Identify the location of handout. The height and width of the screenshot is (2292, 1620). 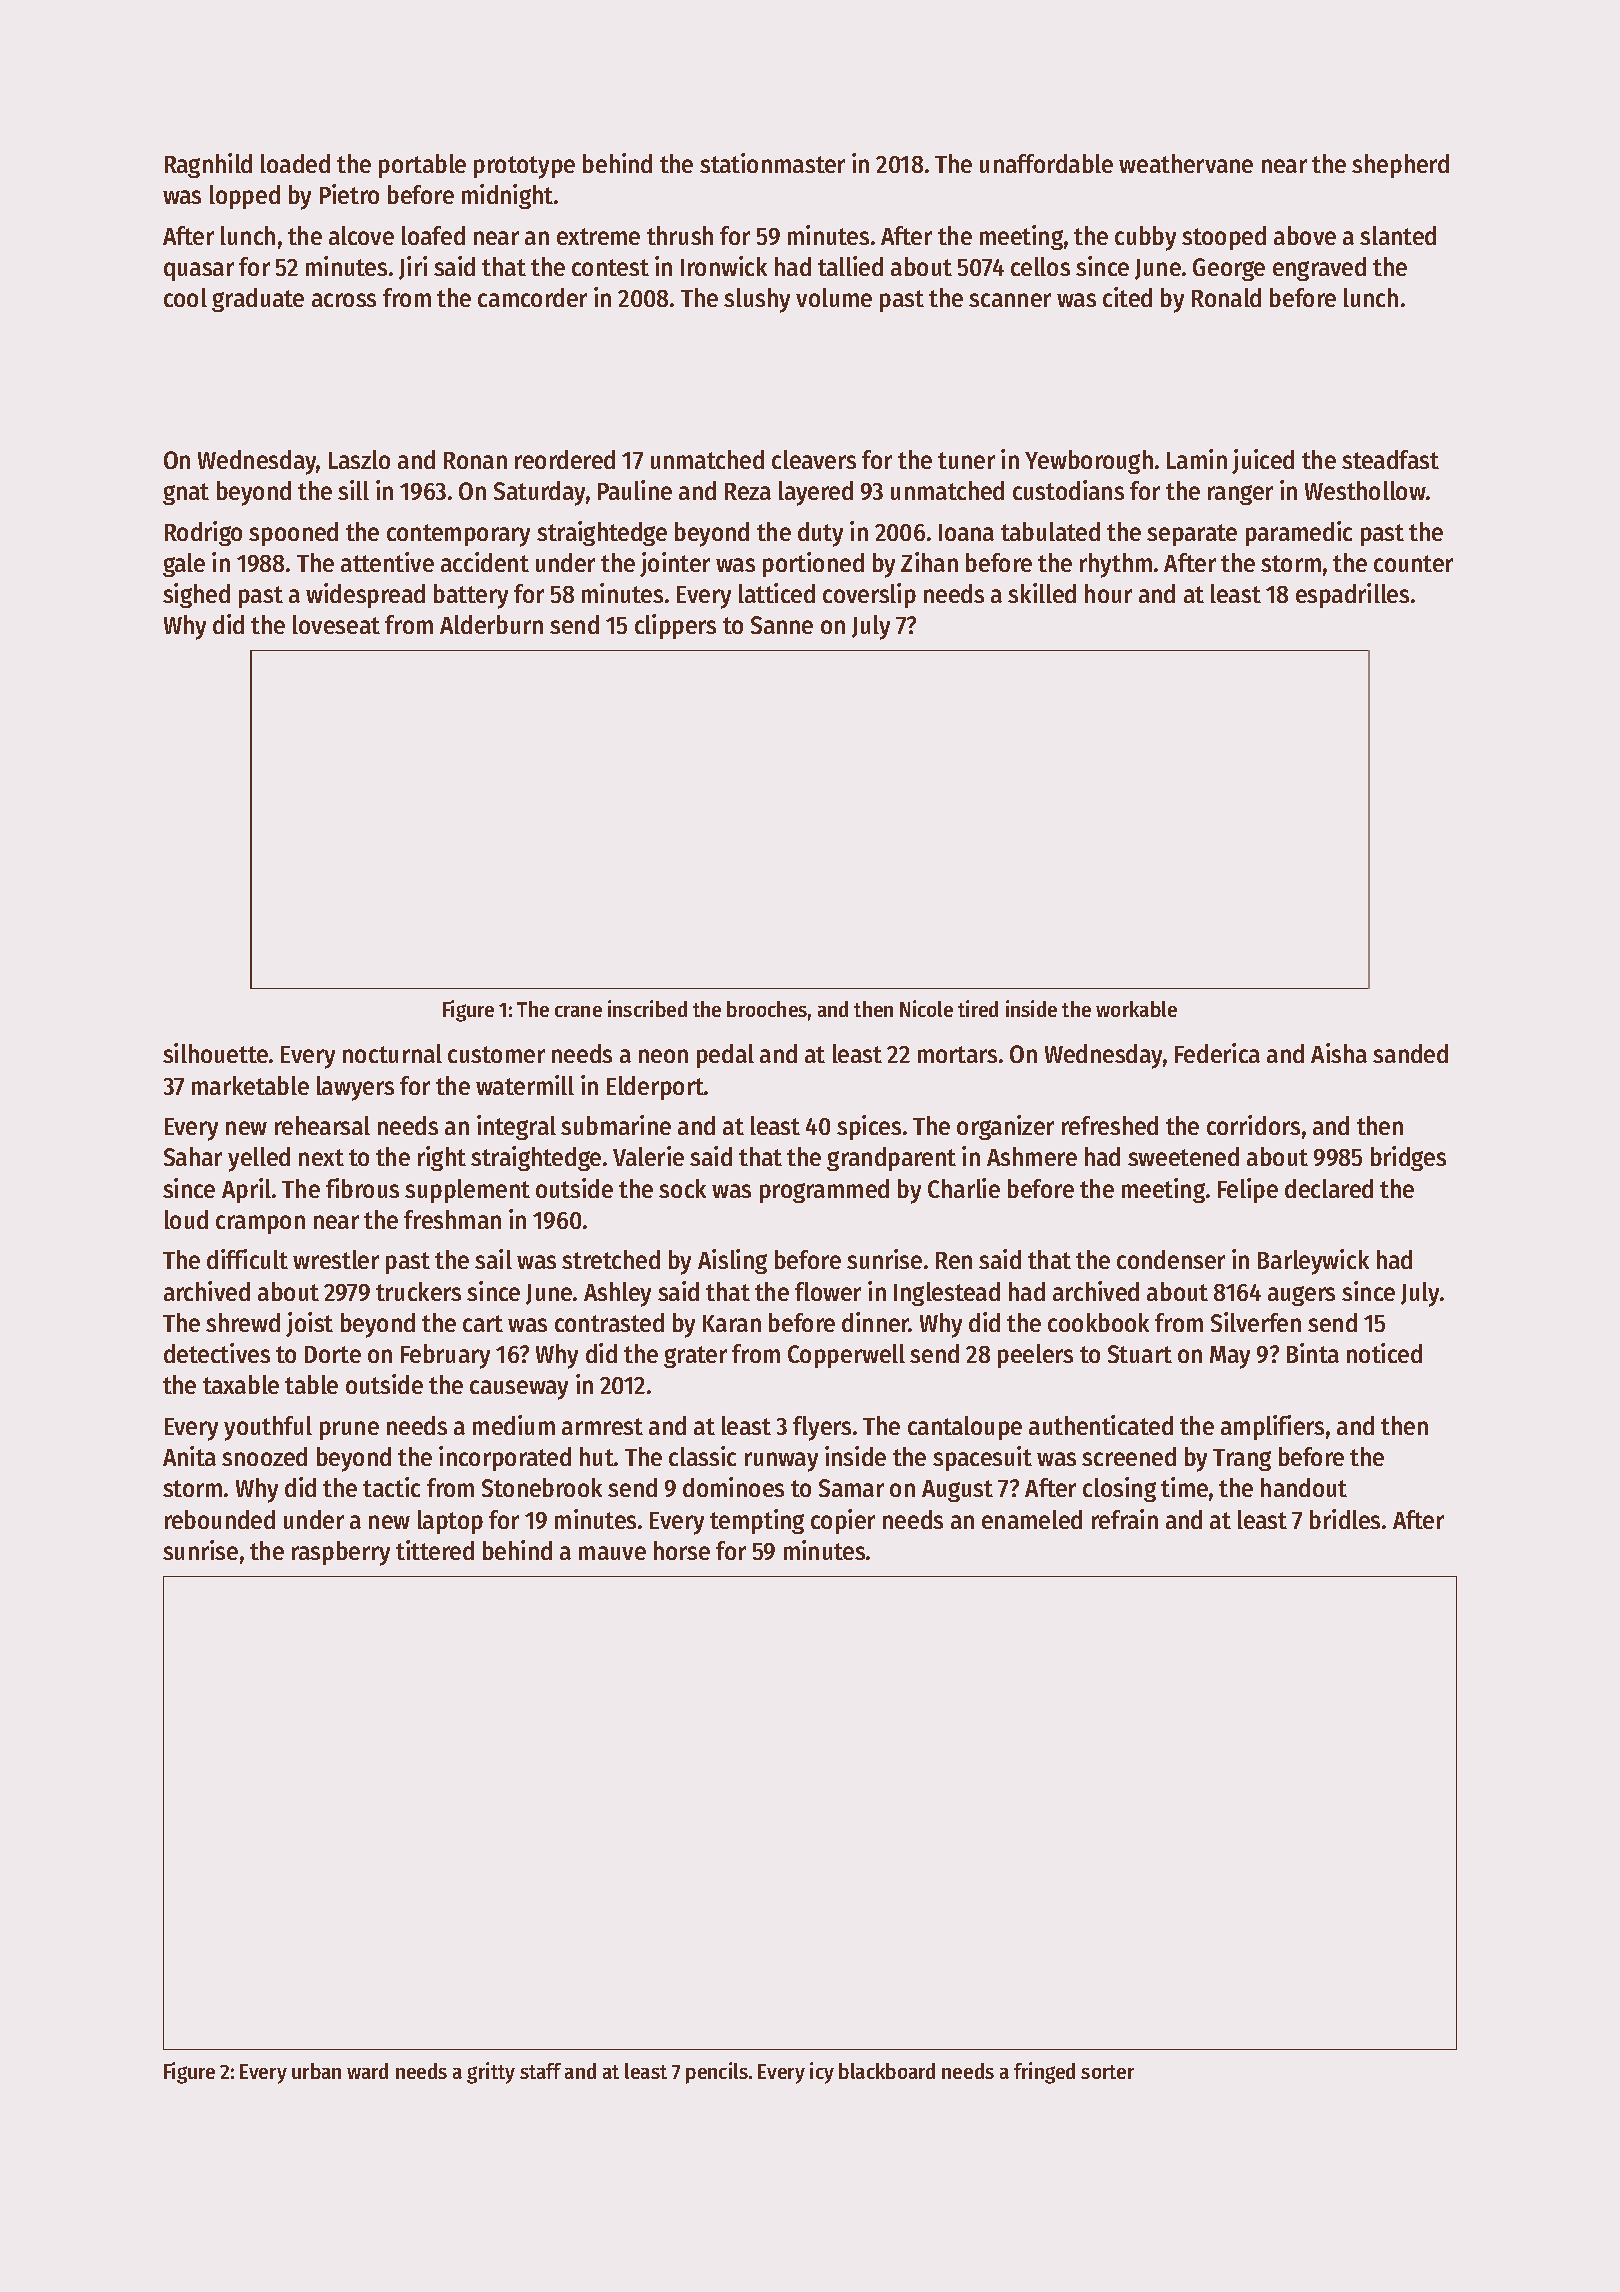
(1304, 1487).
